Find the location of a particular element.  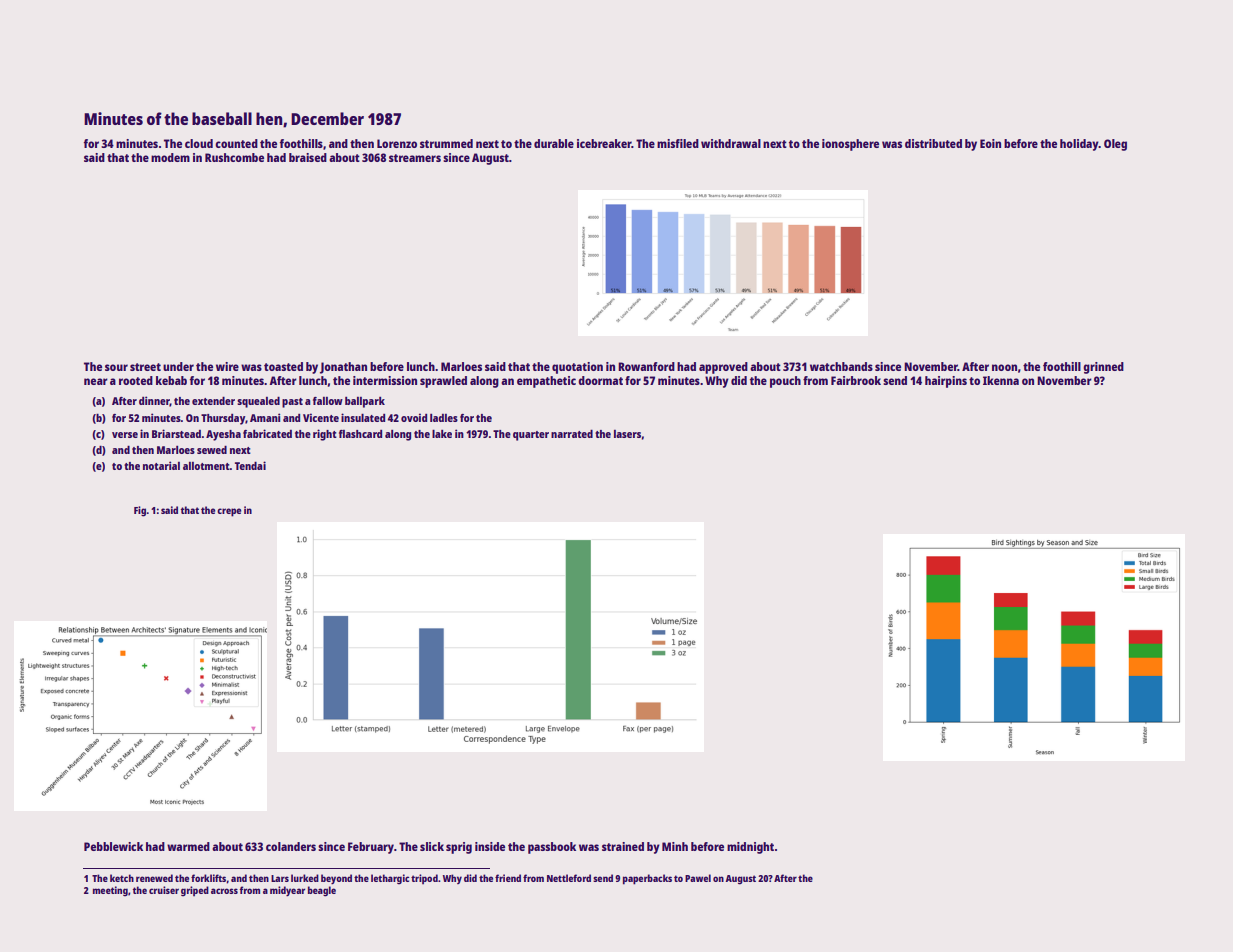

modem is located at coordinates (170, 157).
